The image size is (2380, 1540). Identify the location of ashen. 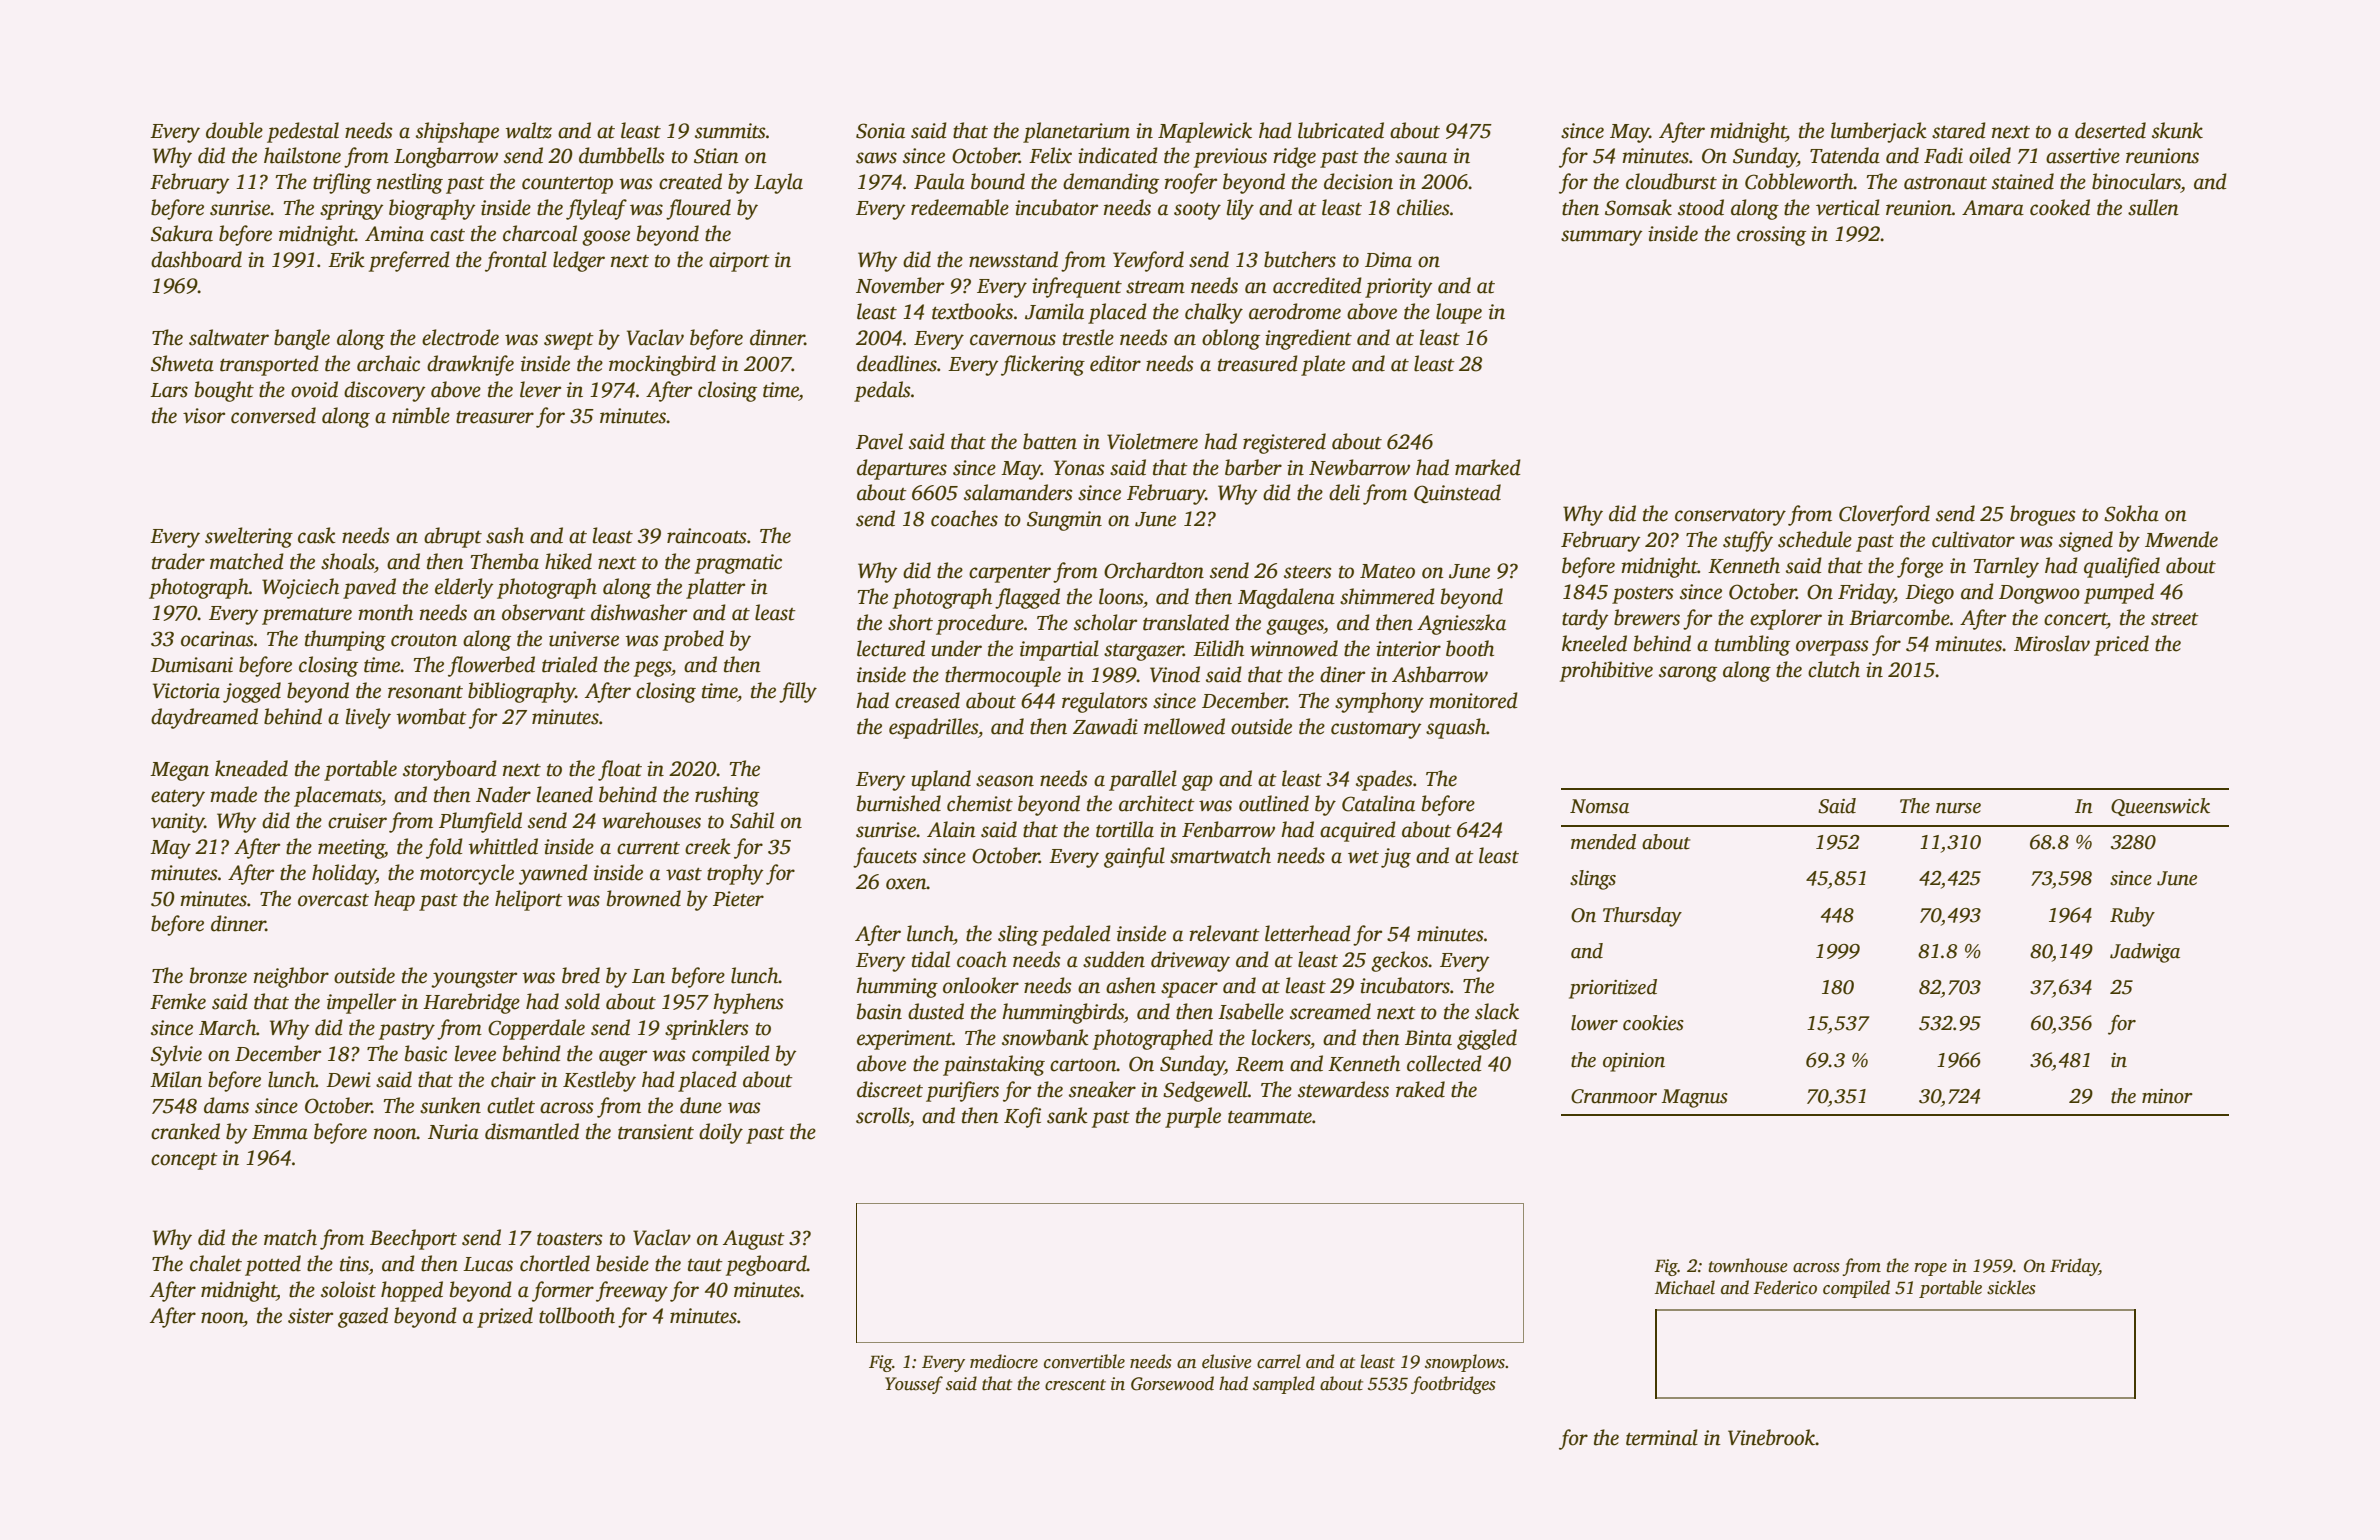
(1131, 985).
